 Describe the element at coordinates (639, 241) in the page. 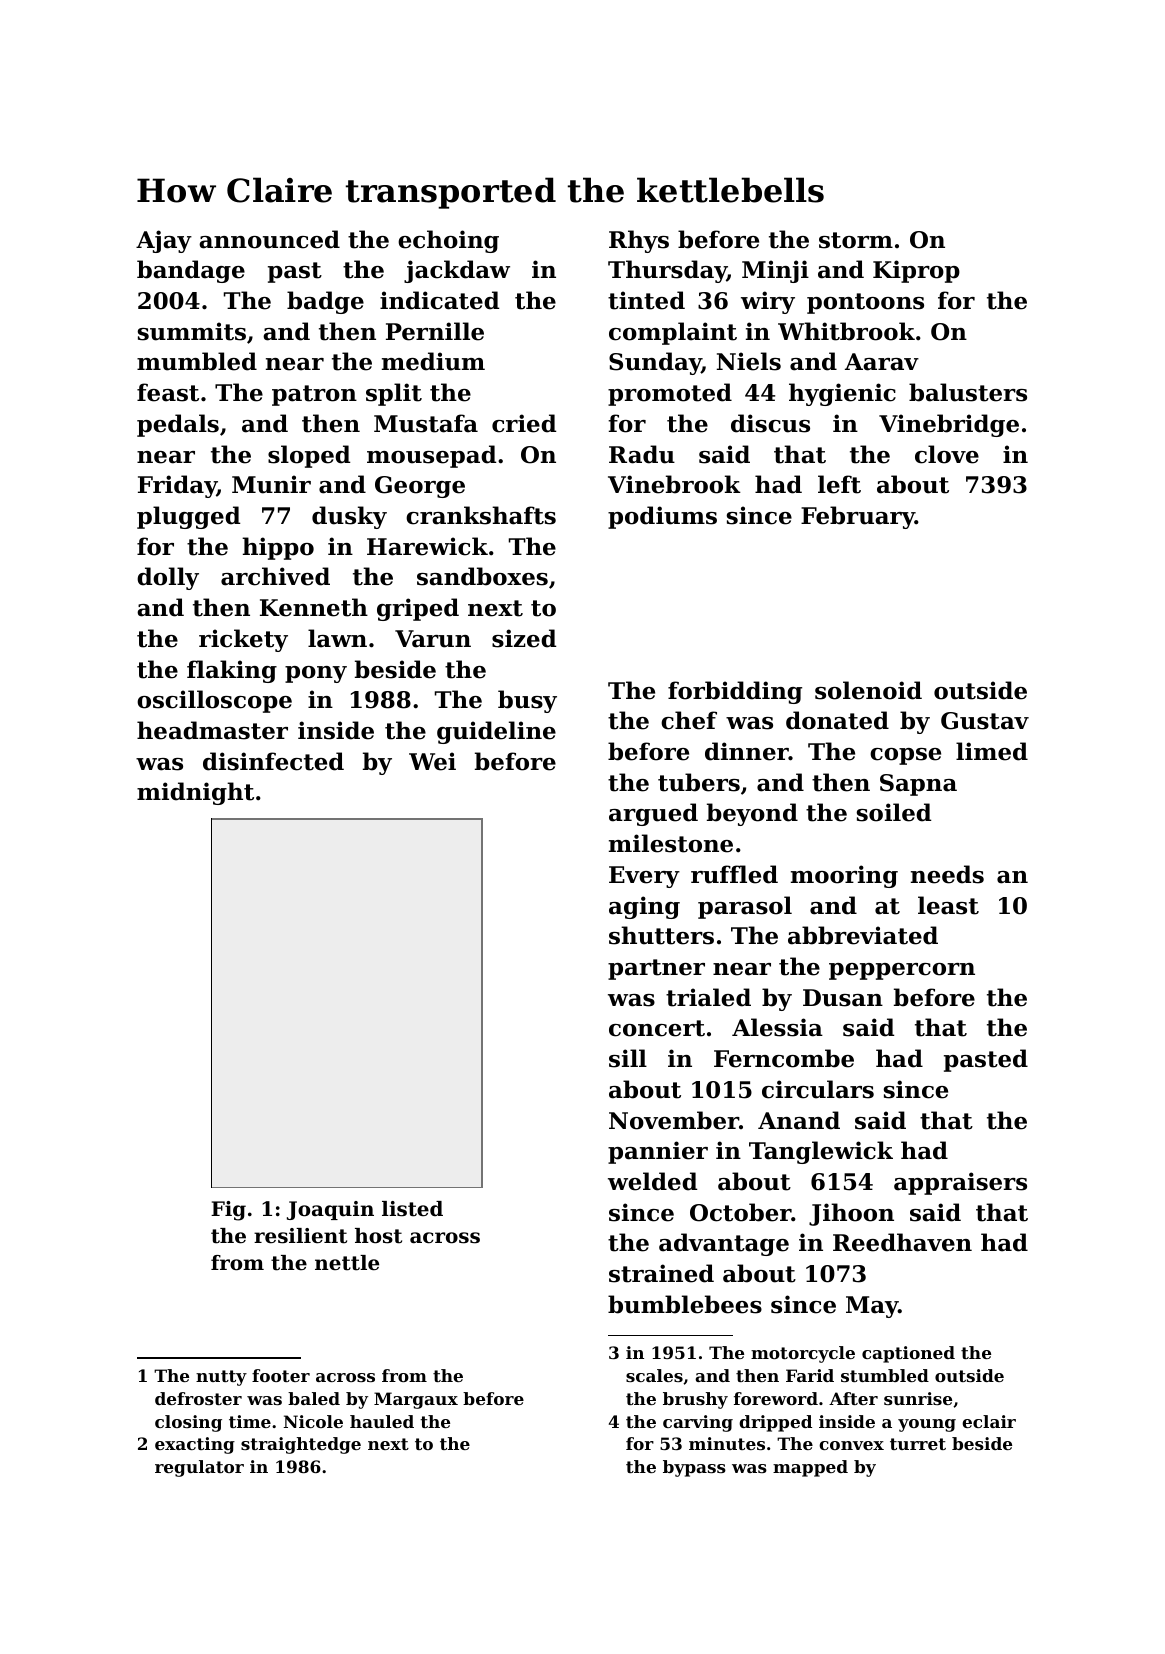

I see `Rhys` at that location.
